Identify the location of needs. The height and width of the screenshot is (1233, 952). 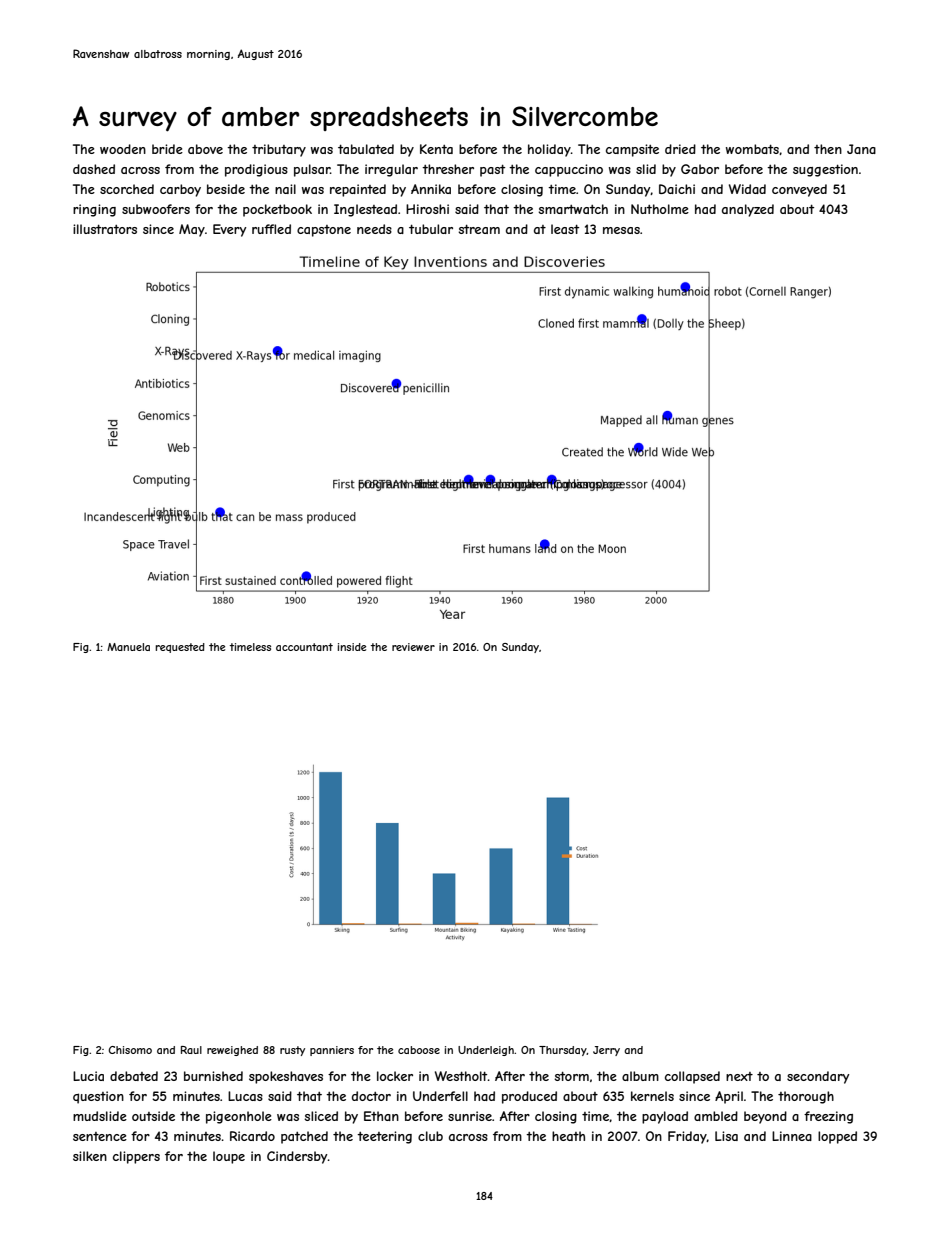
(374, 229).
